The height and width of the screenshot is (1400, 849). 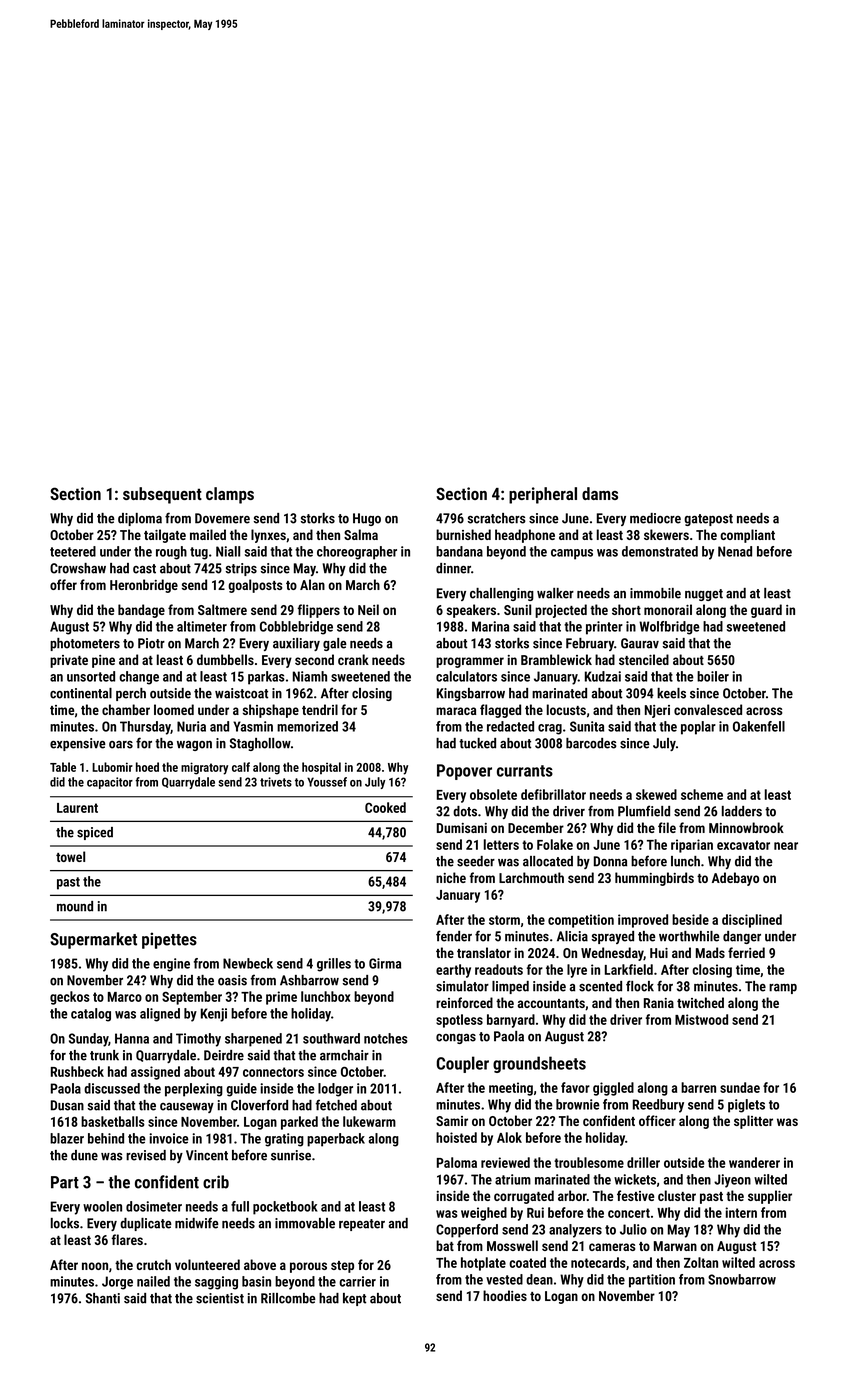 What do you see at coordinates (230, 495) in the screenshot?
I see `clamps` at bounding box center [230, 495].
